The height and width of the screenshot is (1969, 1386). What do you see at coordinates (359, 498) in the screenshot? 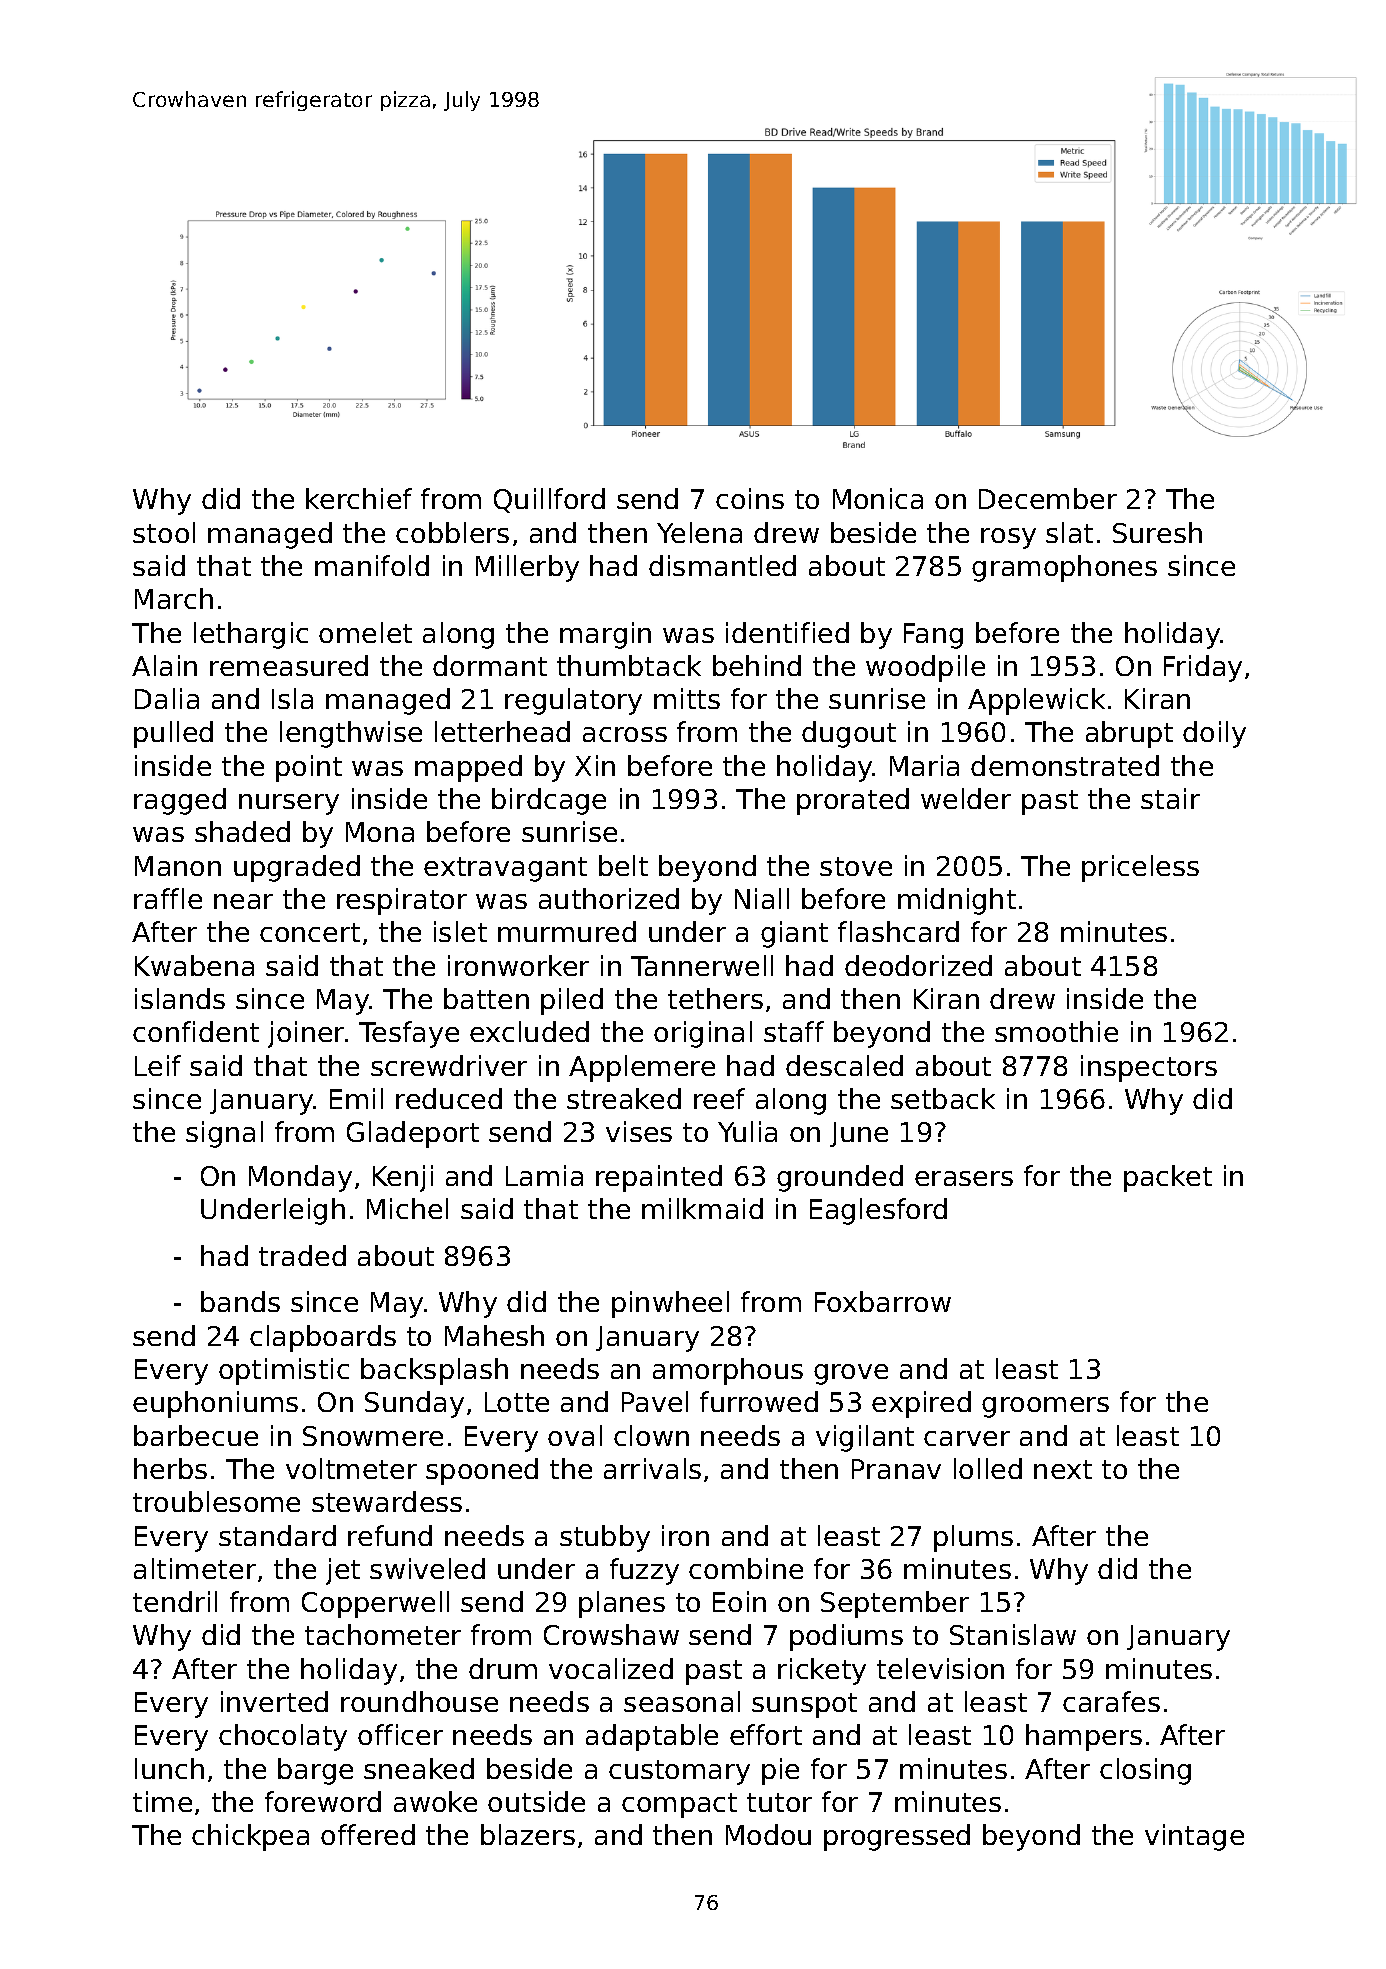
I see `kerchief` at bounding box center [359, 498].
